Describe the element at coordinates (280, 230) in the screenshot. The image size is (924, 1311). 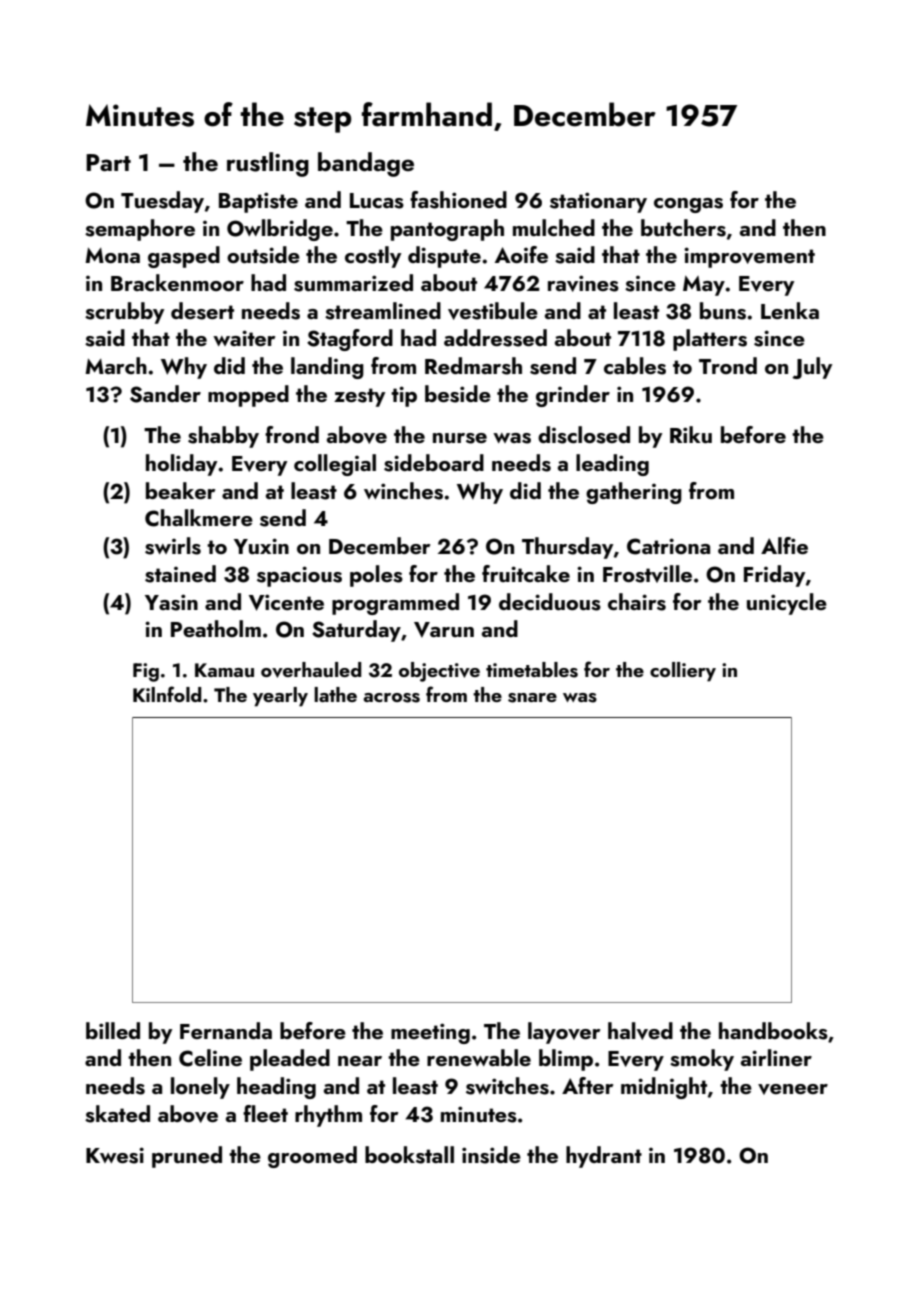
I see `Owlbridge` at that location.
